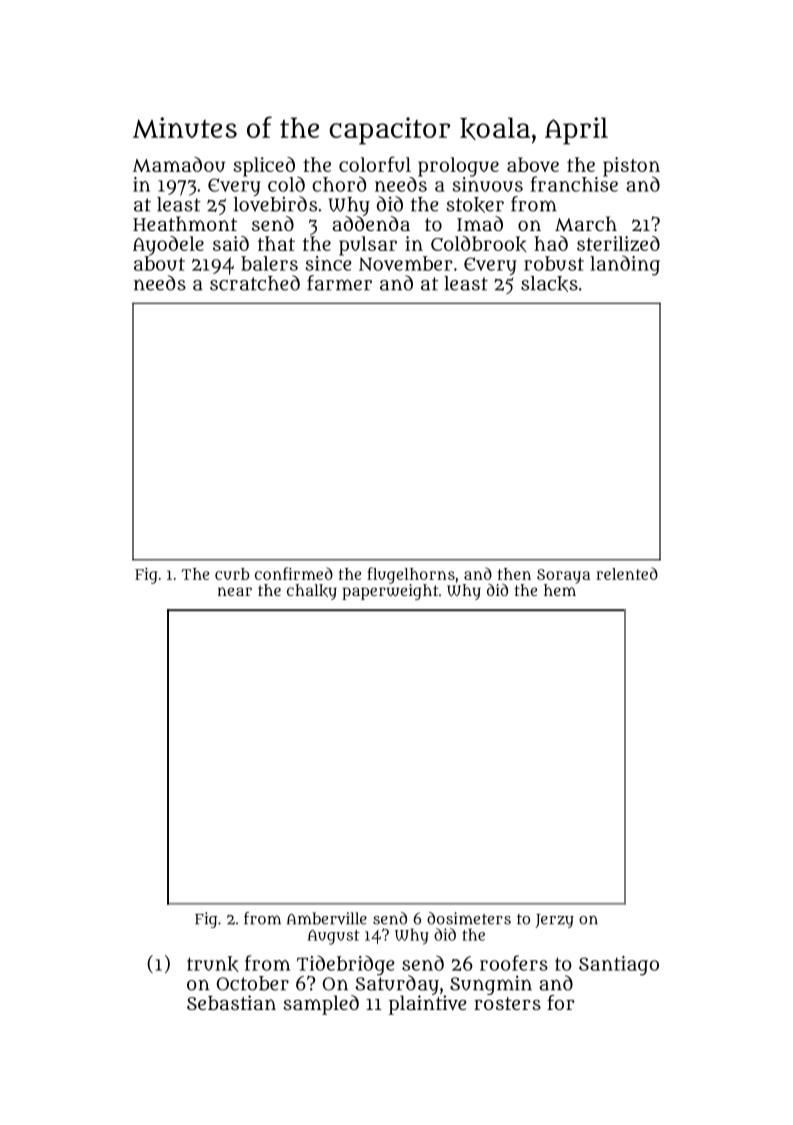 Image resolution: width=793 pixels, height=1125 pixels. Describe the element at coordinates (627, 573) in the image. I see `relented` at that location.
